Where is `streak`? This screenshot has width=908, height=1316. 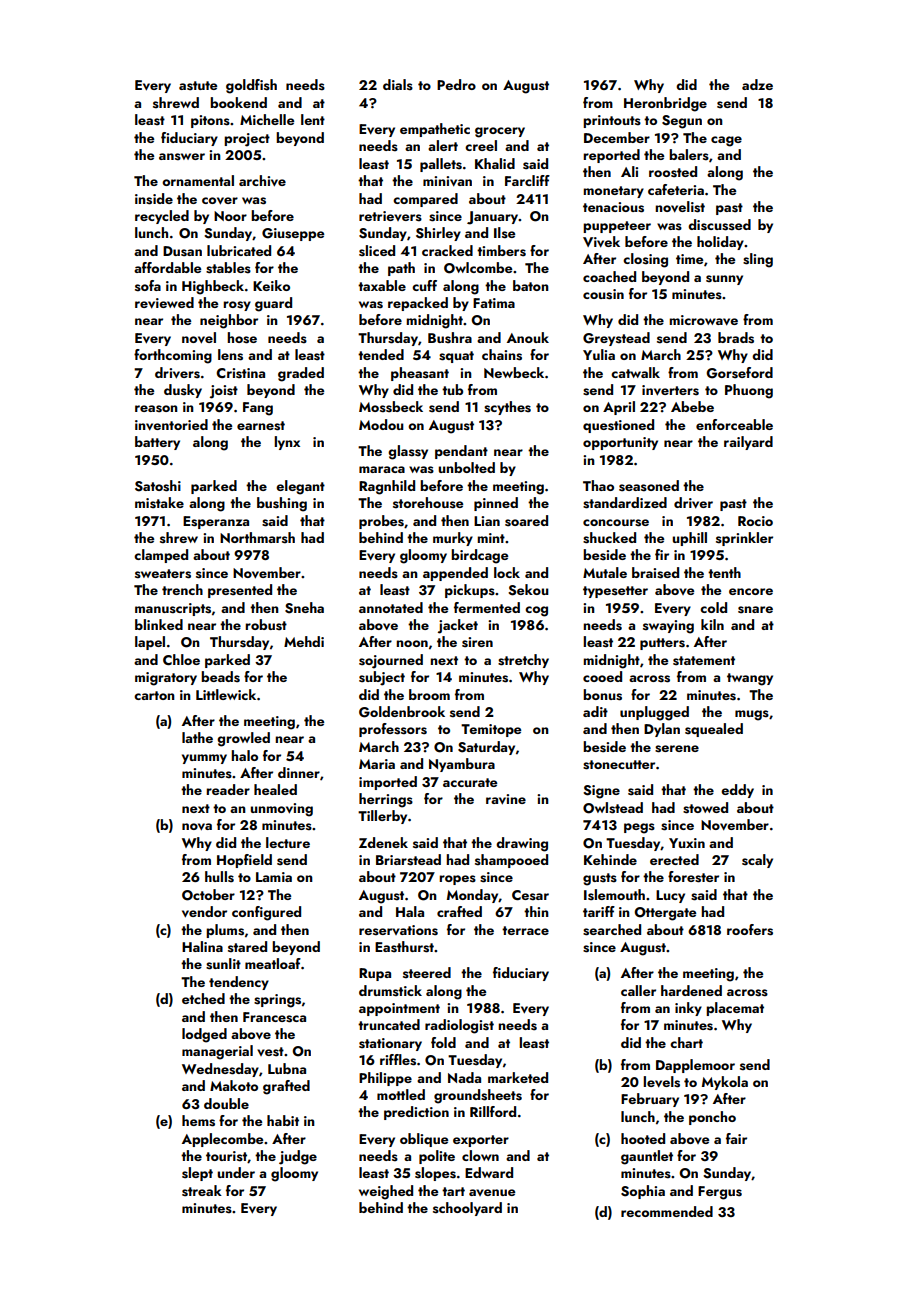
streak is located at coordinates (202, 1191).
